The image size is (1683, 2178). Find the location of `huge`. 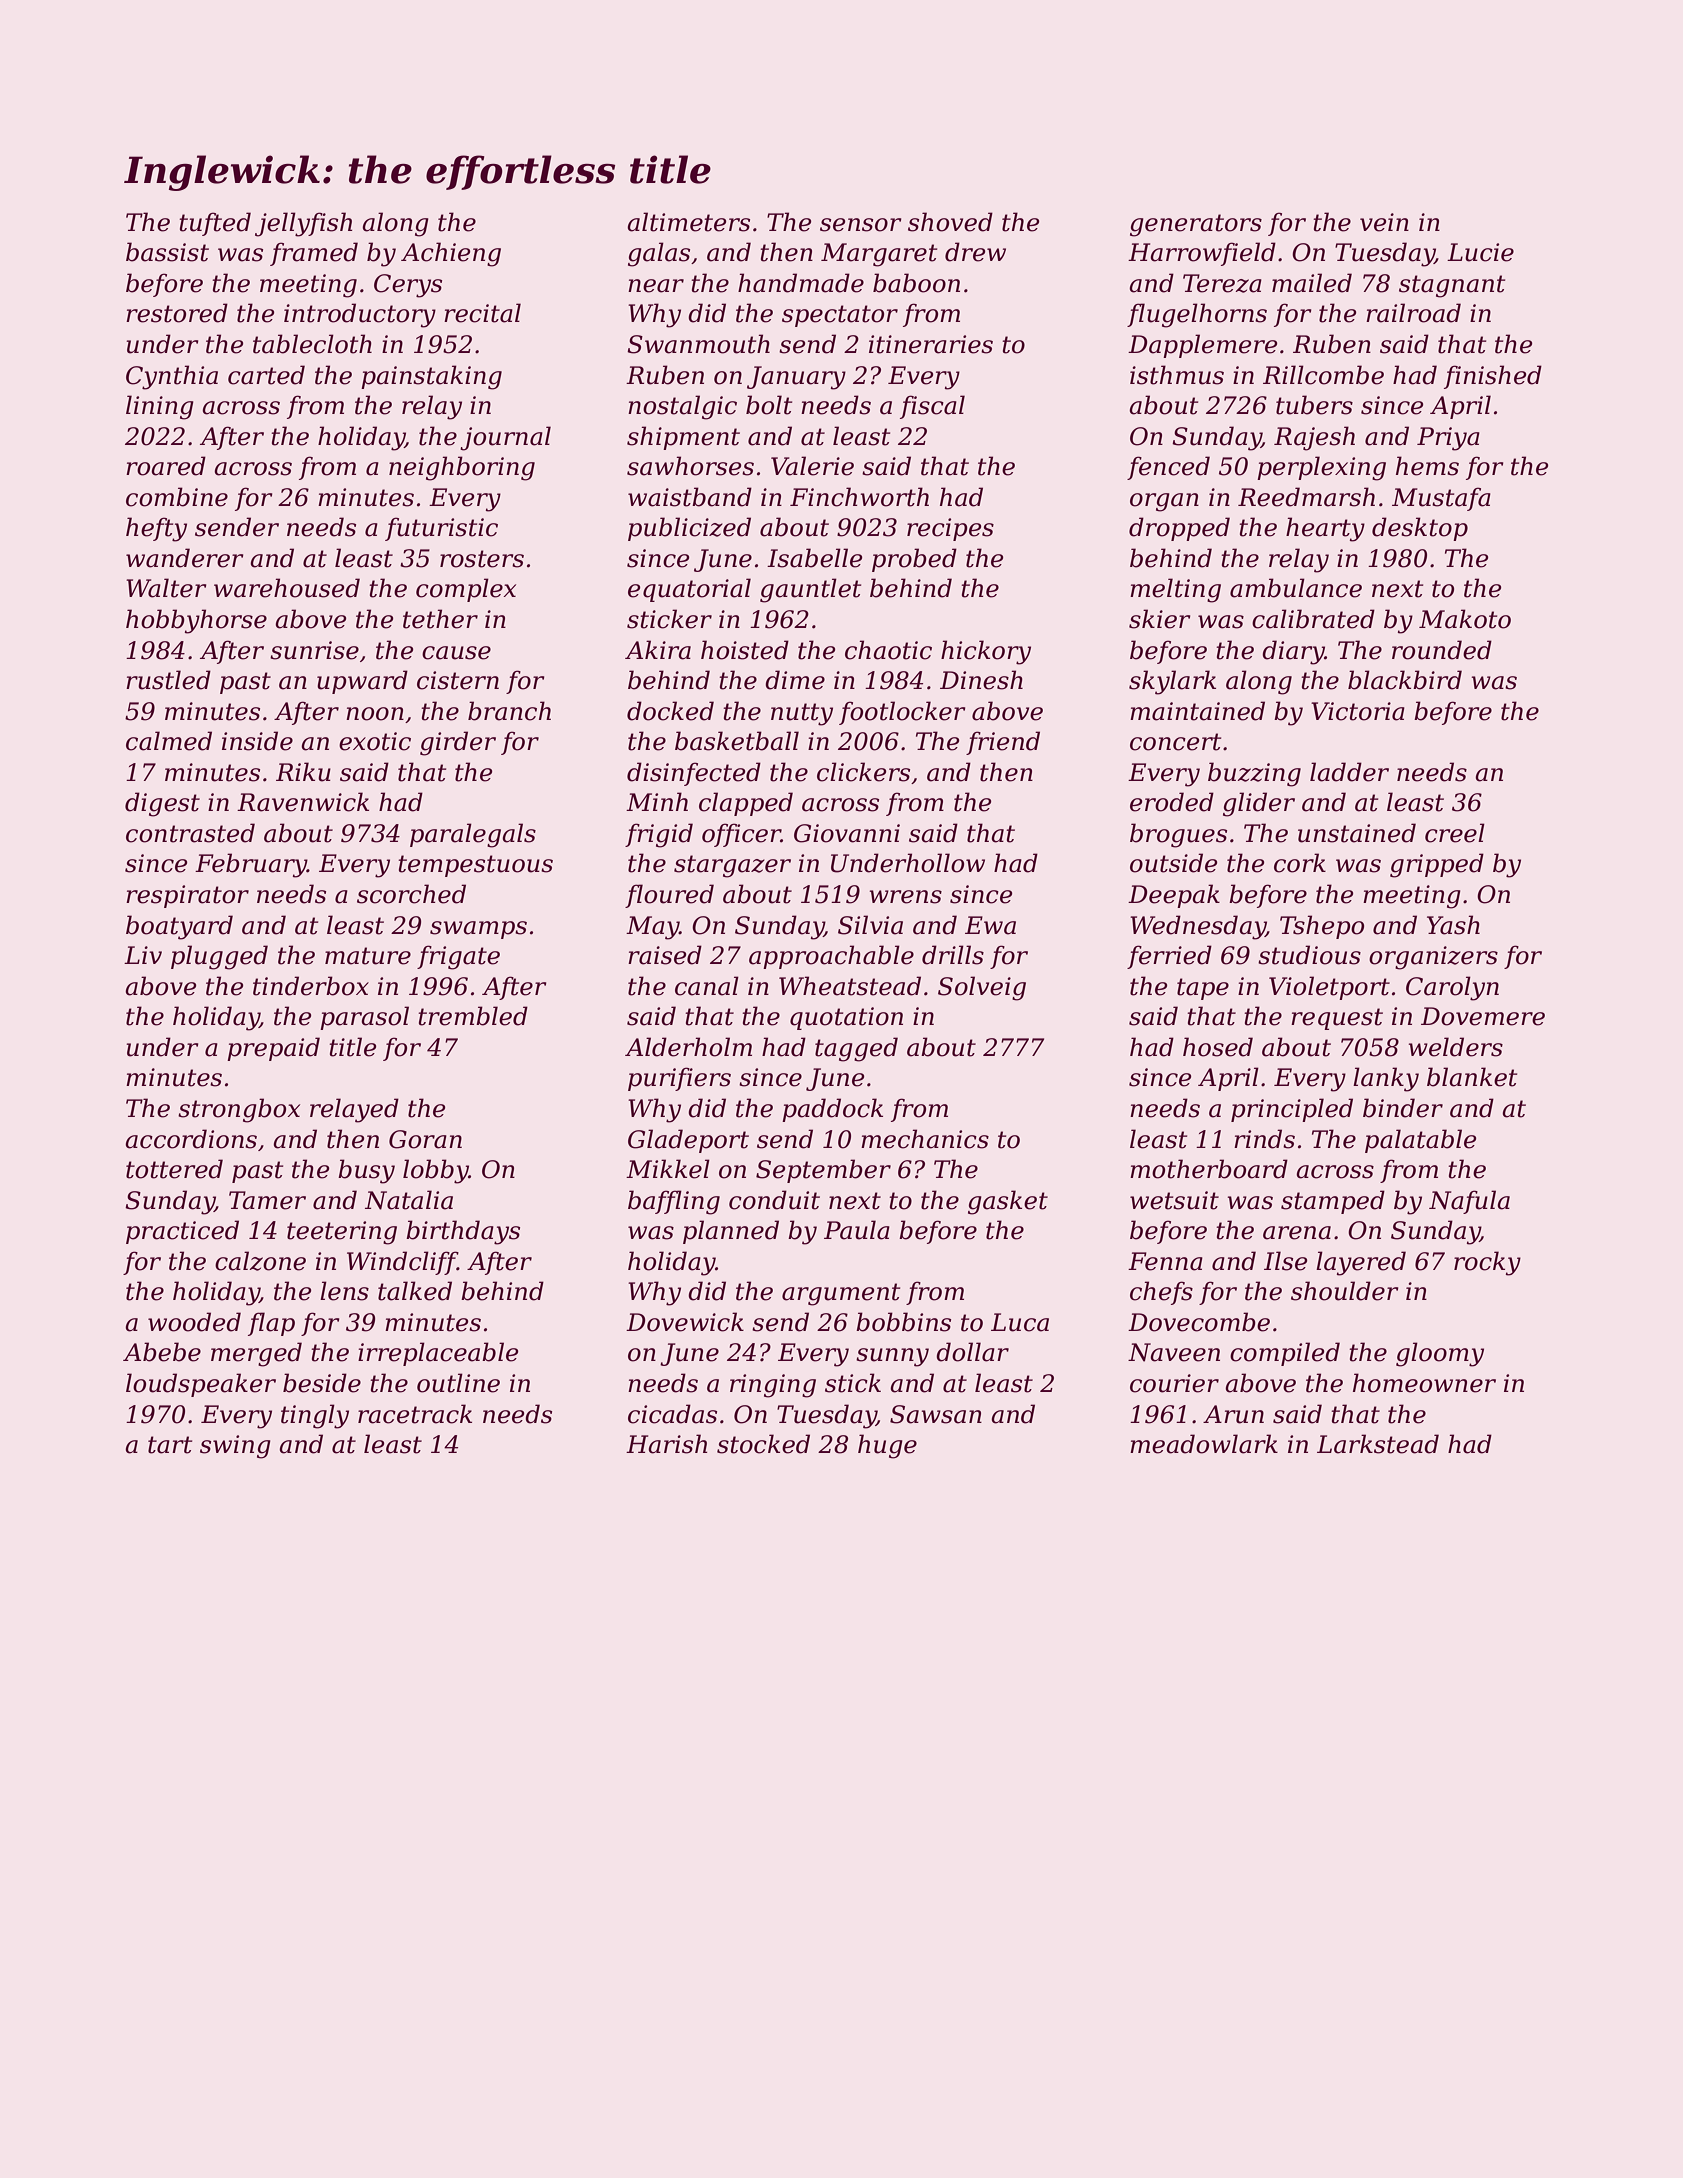

huge is located at coordinates (887, 1446).
